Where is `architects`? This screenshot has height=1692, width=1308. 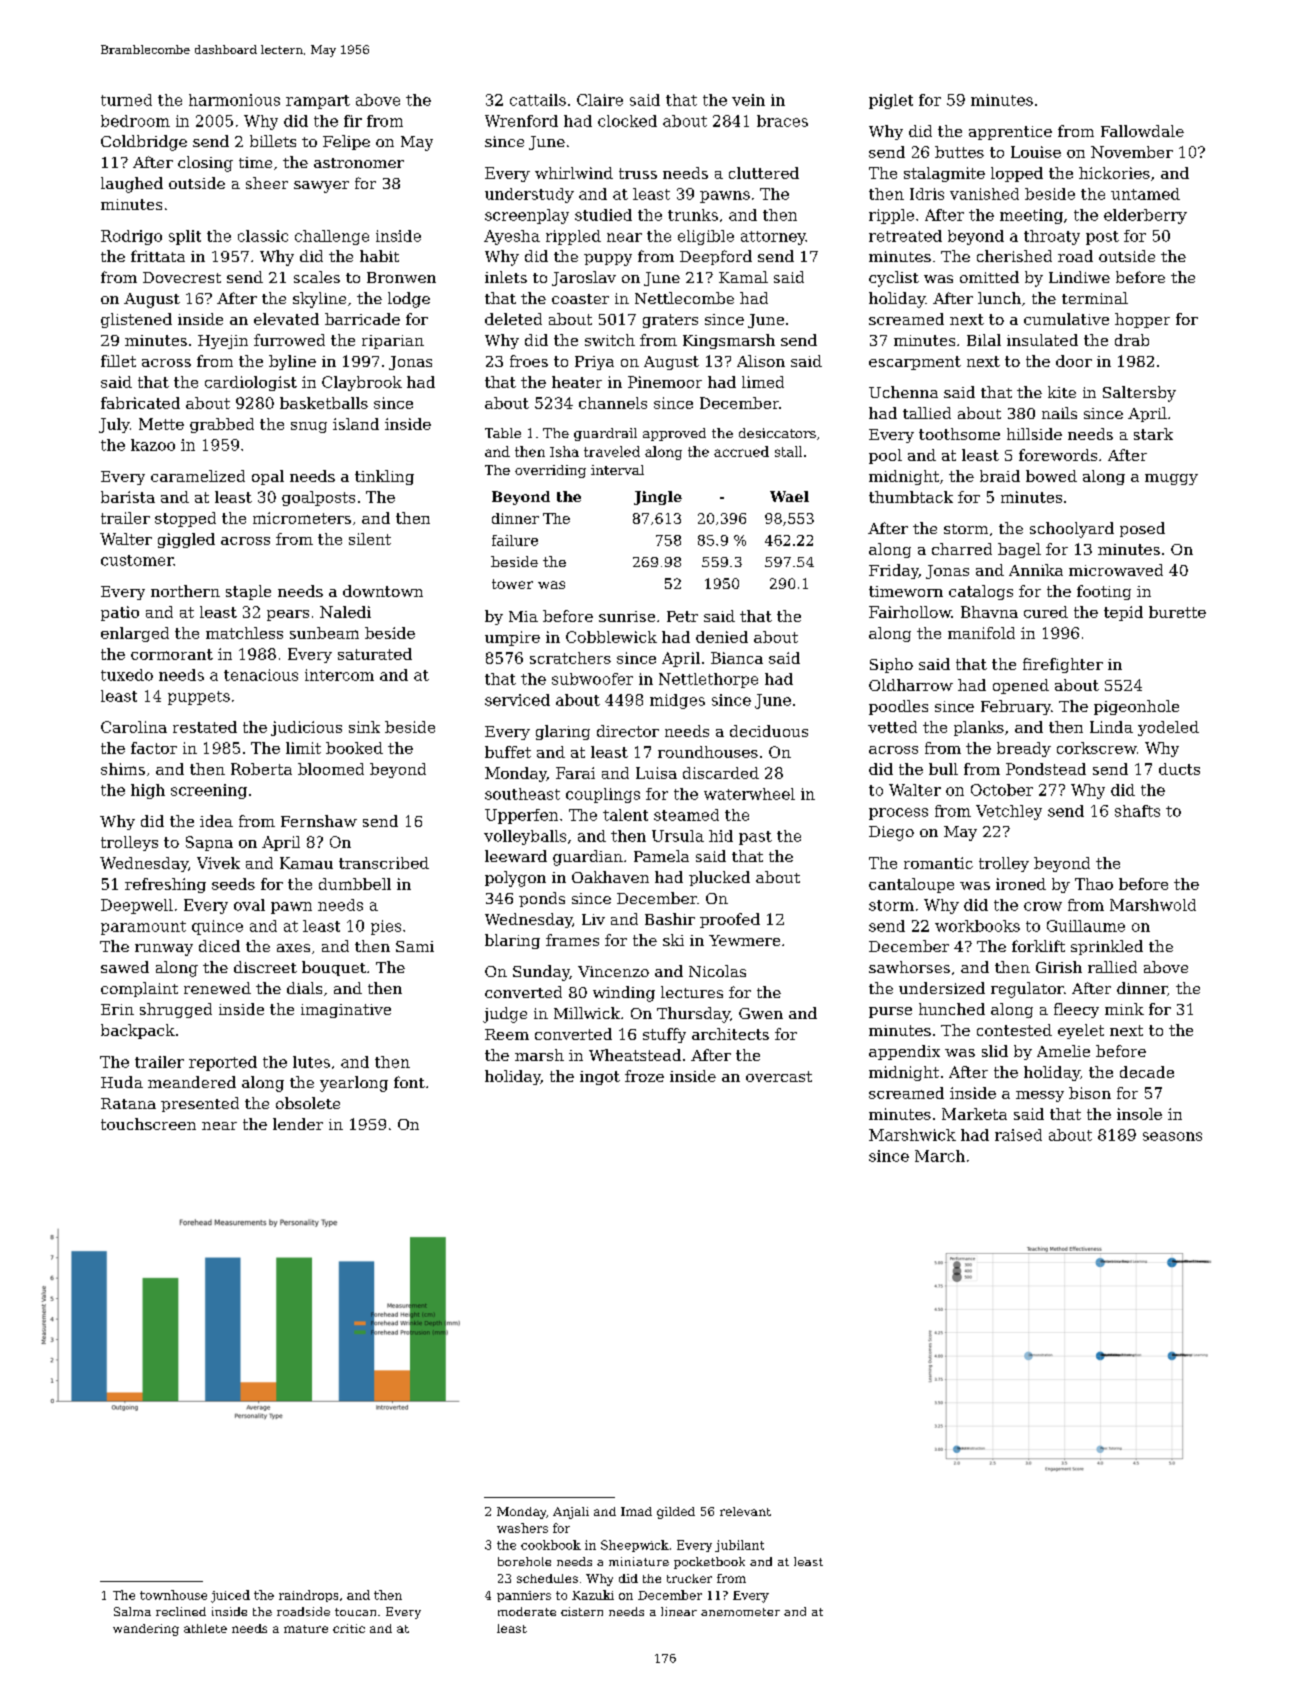 architects is located at coordinates (730, 1034).
